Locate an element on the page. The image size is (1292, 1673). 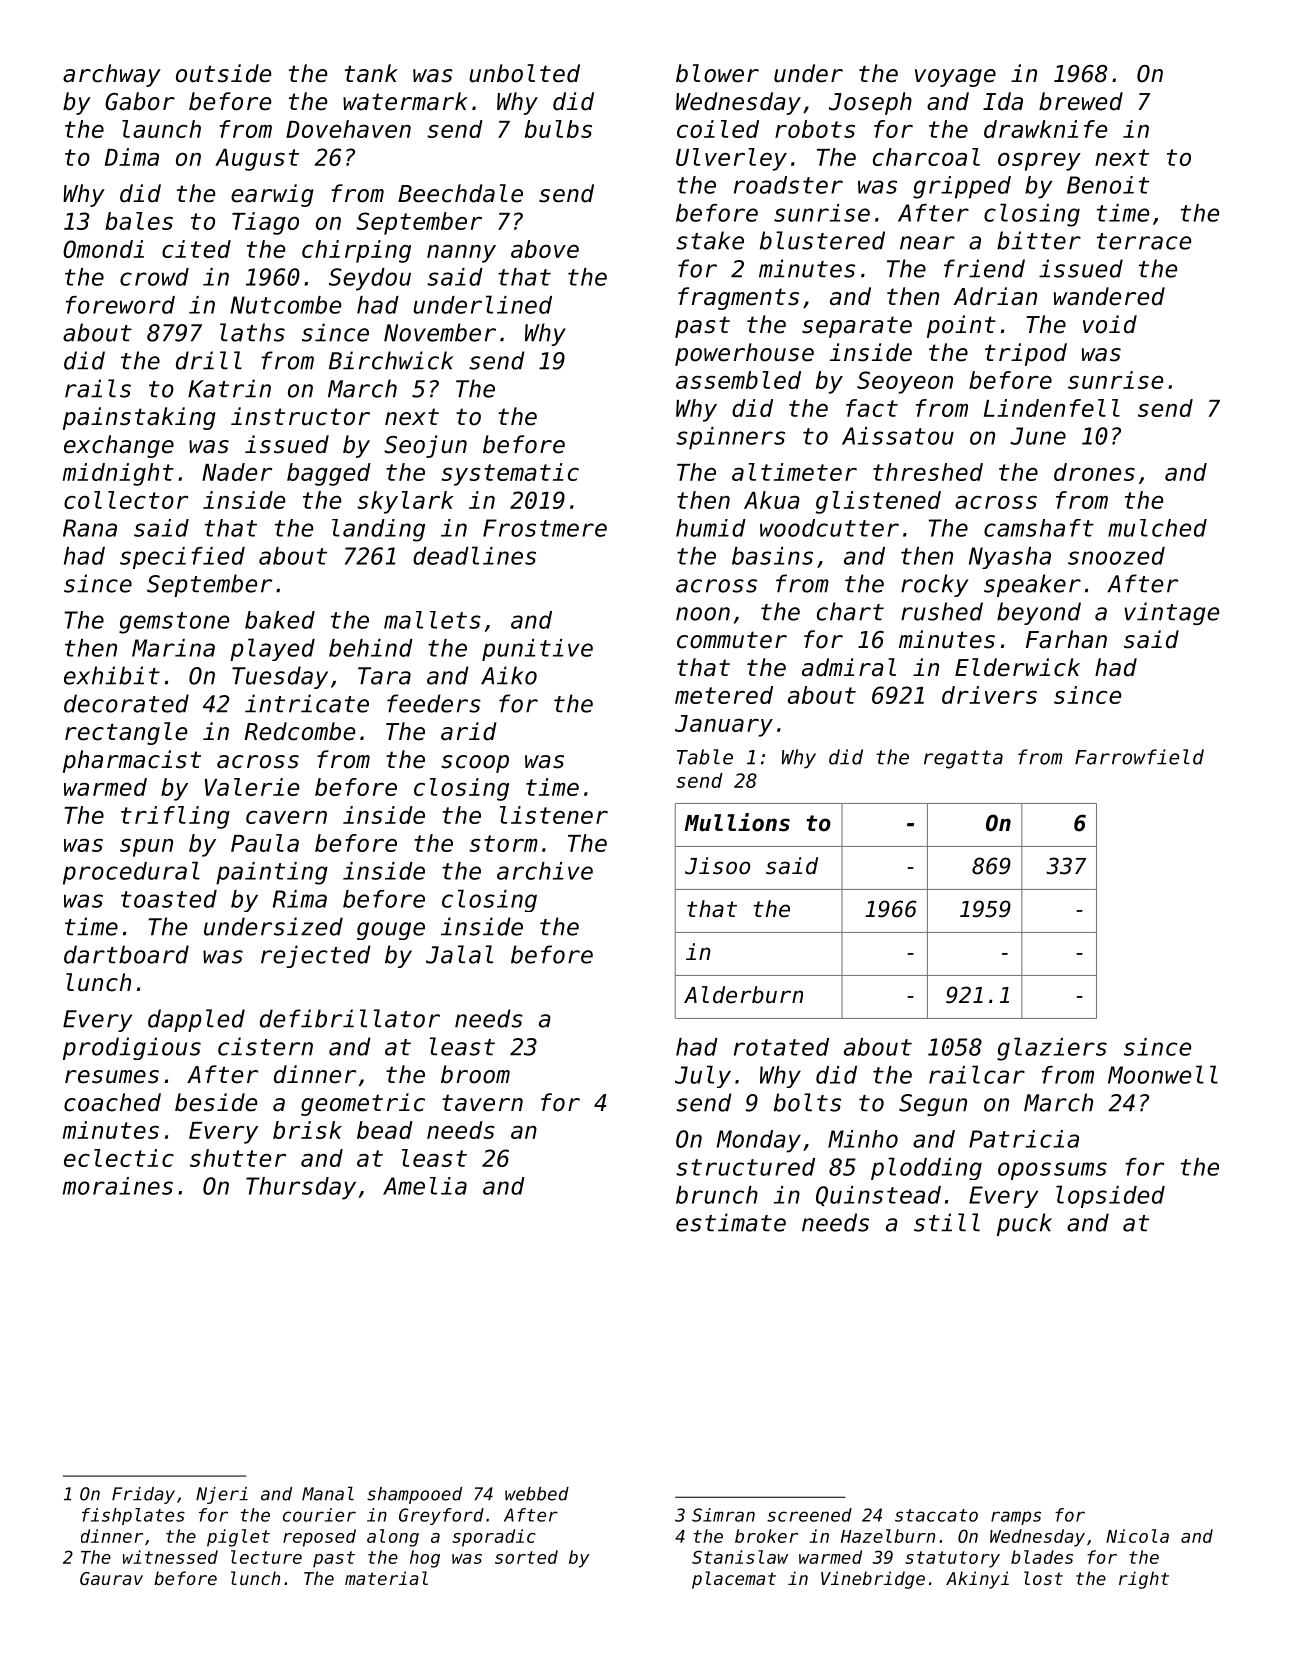
near is located at coordinates (927, 243).
